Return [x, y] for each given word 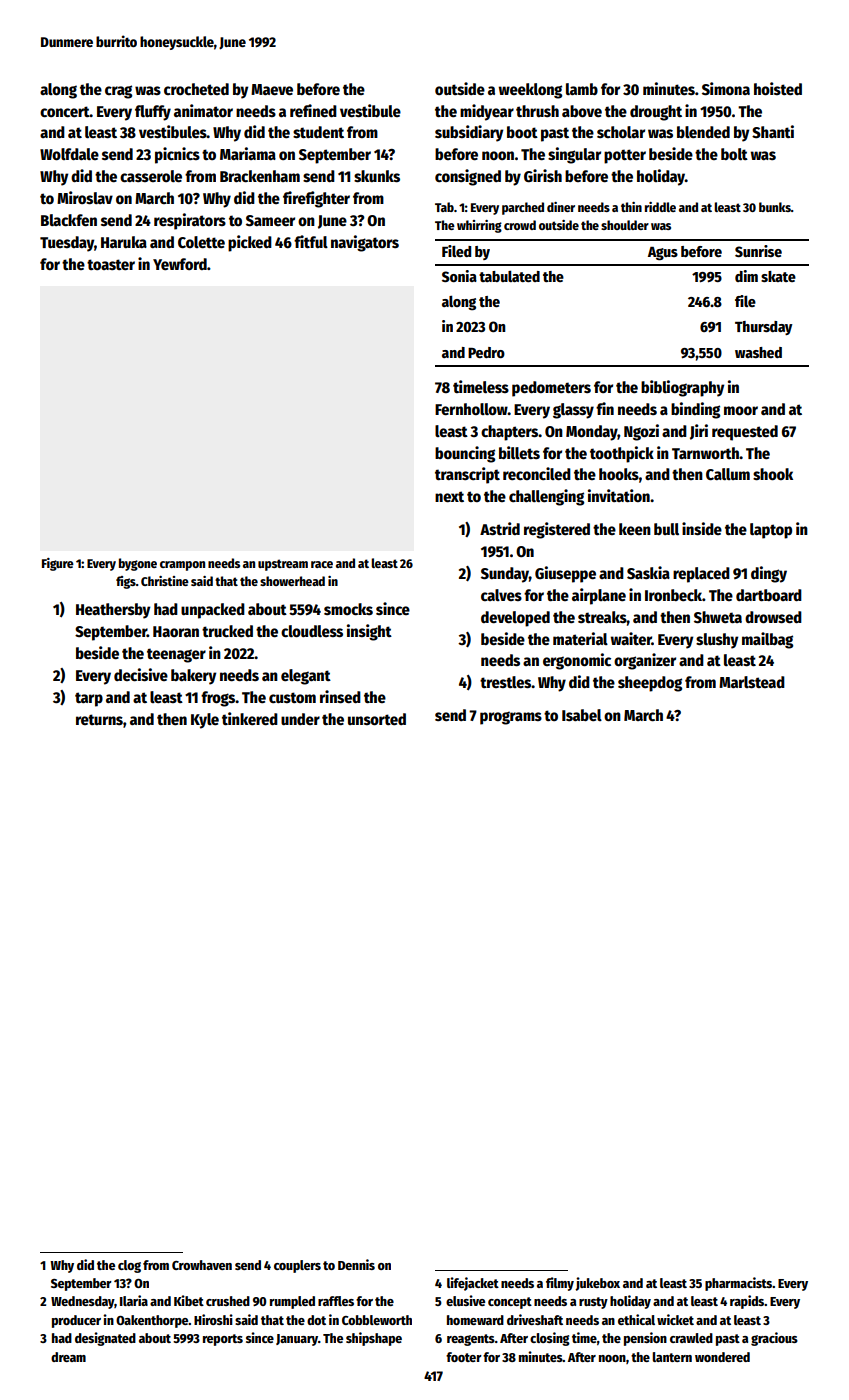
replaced [701, 575]
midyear [487, 112]
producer [76, 1321]
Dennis [356, 1264]
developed [515, 619]
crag [118, 92]
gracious [774, 1339]
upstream [283, 565]
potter [625, 156]
